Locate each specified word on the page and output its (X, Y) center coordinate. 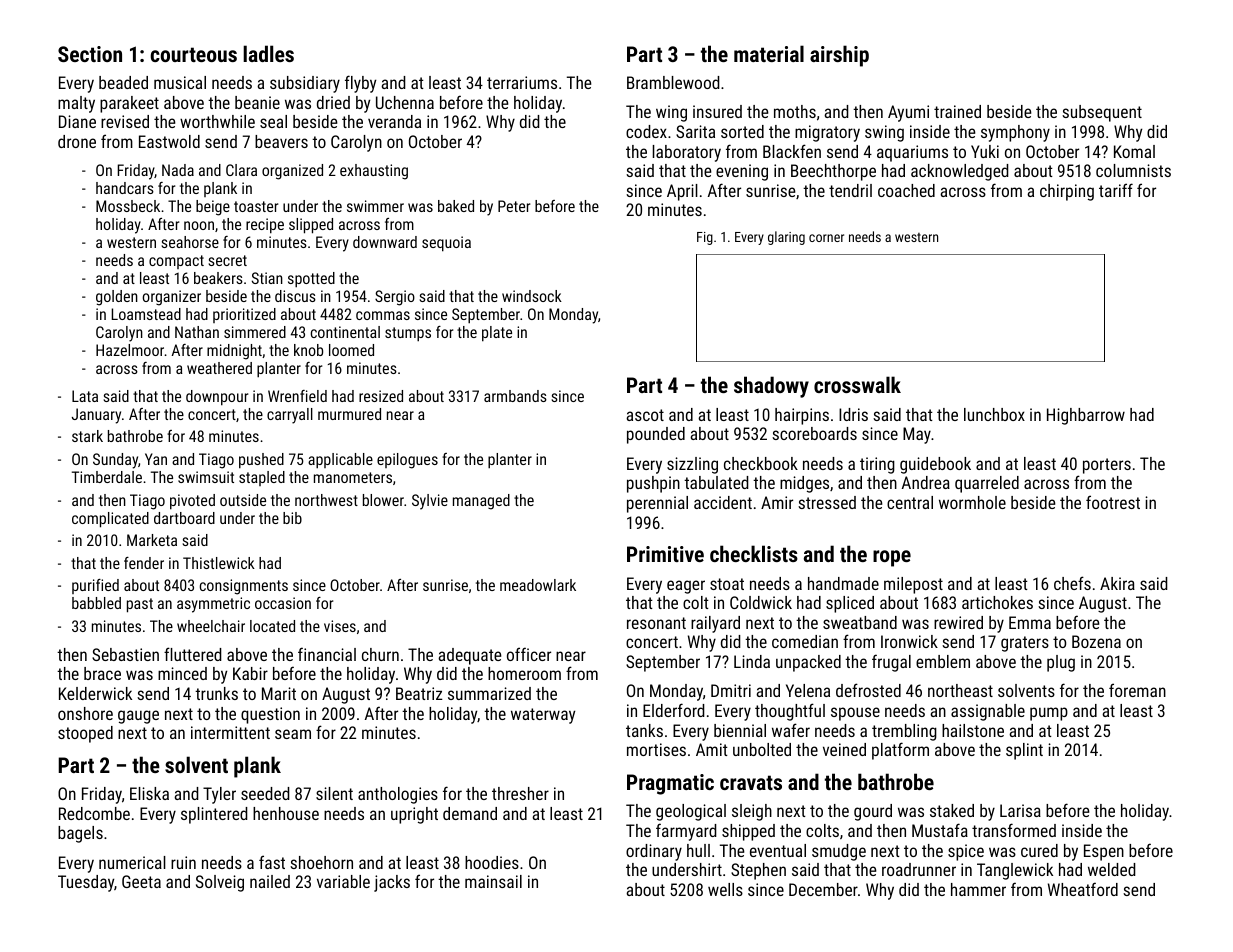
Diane (77, 121)
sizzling (692, 465)
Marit (279, 693)
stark (87, 436)
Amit (712, 749)
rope (892, 558)
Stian (267, 278)
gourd (873, 812)
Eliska (149, 793)
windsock (532, 296)
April (682, 192)
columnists (1133, 170)
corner (826, 238)
